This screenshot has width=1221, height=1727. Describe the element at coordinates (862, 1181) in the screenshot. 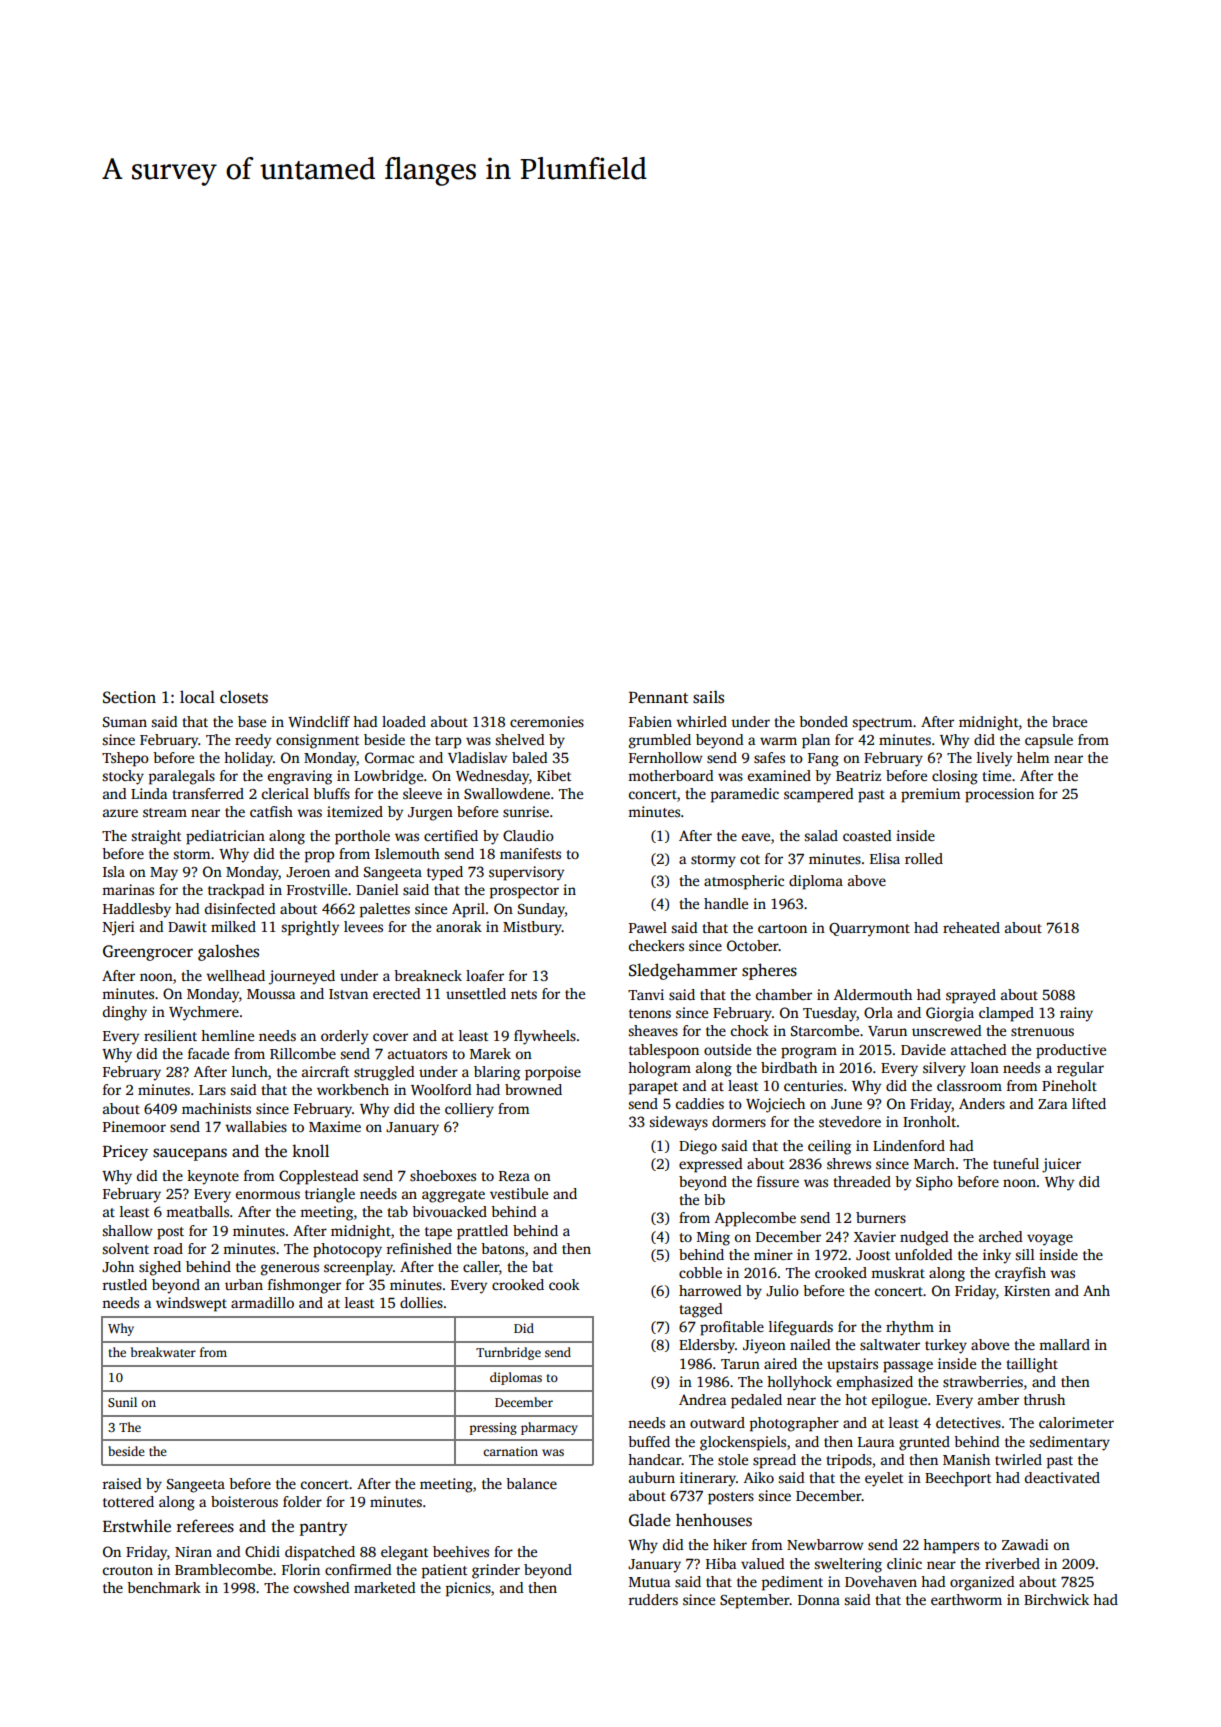

I see `threaded` at that location.
